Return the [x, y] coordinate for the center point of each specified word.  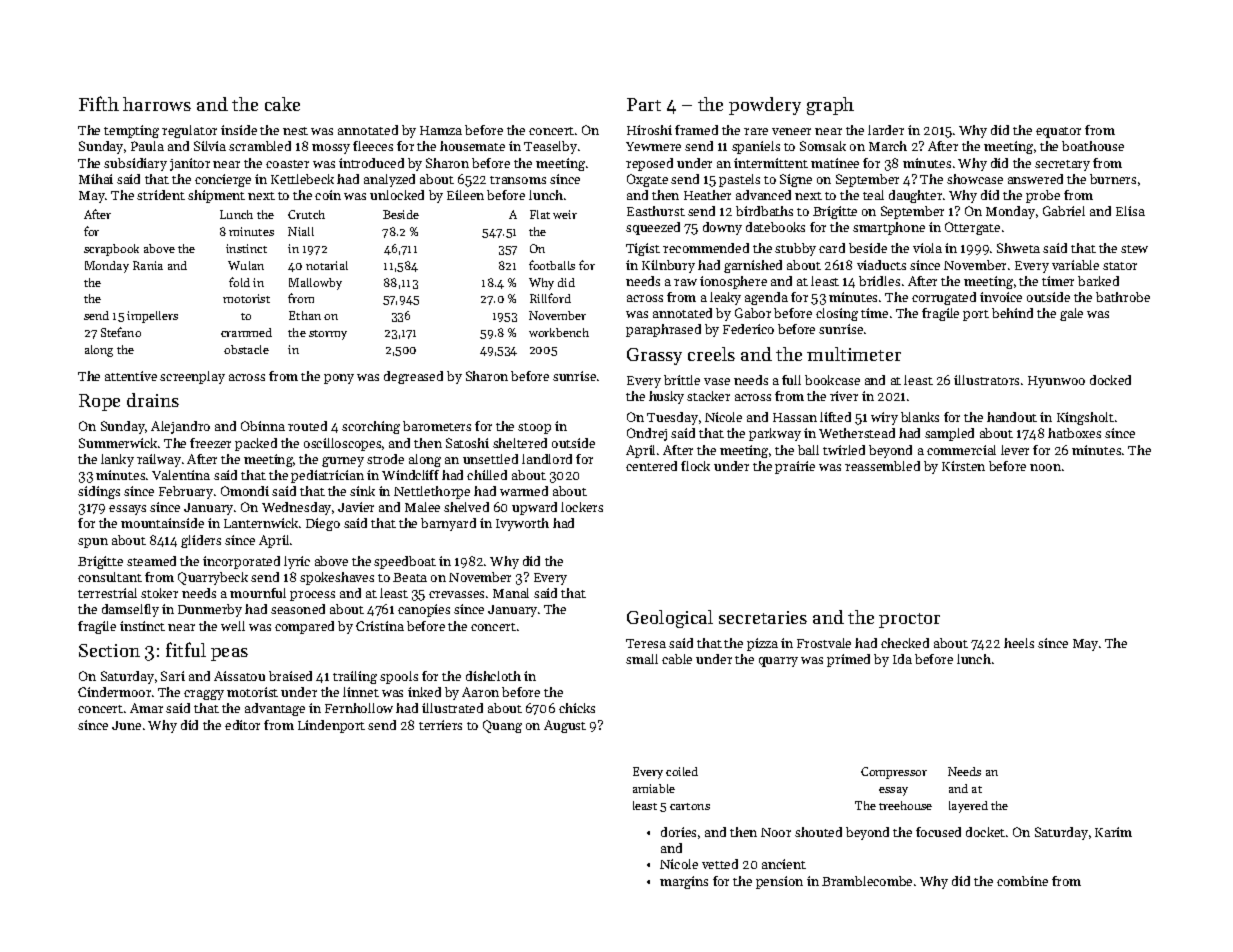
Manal [511, 593]
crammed [246, 332]
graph [830, 106]
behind [1012, 313]
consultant [110, 577]
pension [779, 882]
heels [1019, 643]
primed [848, 660]
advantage [275, 709]
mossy [331, 149]
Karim [1113, 832]
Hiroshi [649, 130]
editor [242, 725]
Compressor [894, 773]
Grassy [654, 356]
